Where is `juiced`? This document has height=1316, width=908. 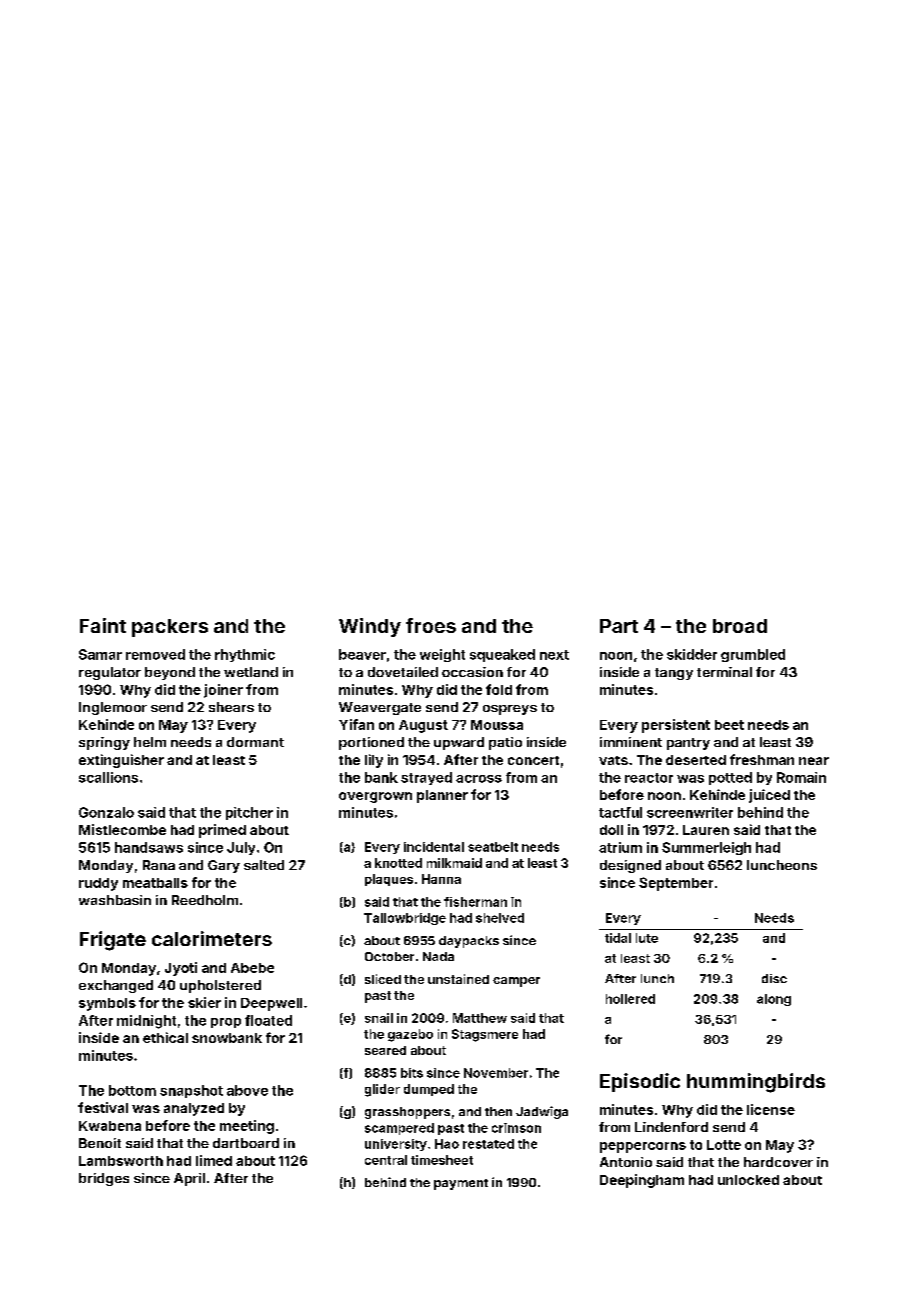 juiced is located at coordinates (769, 796).
